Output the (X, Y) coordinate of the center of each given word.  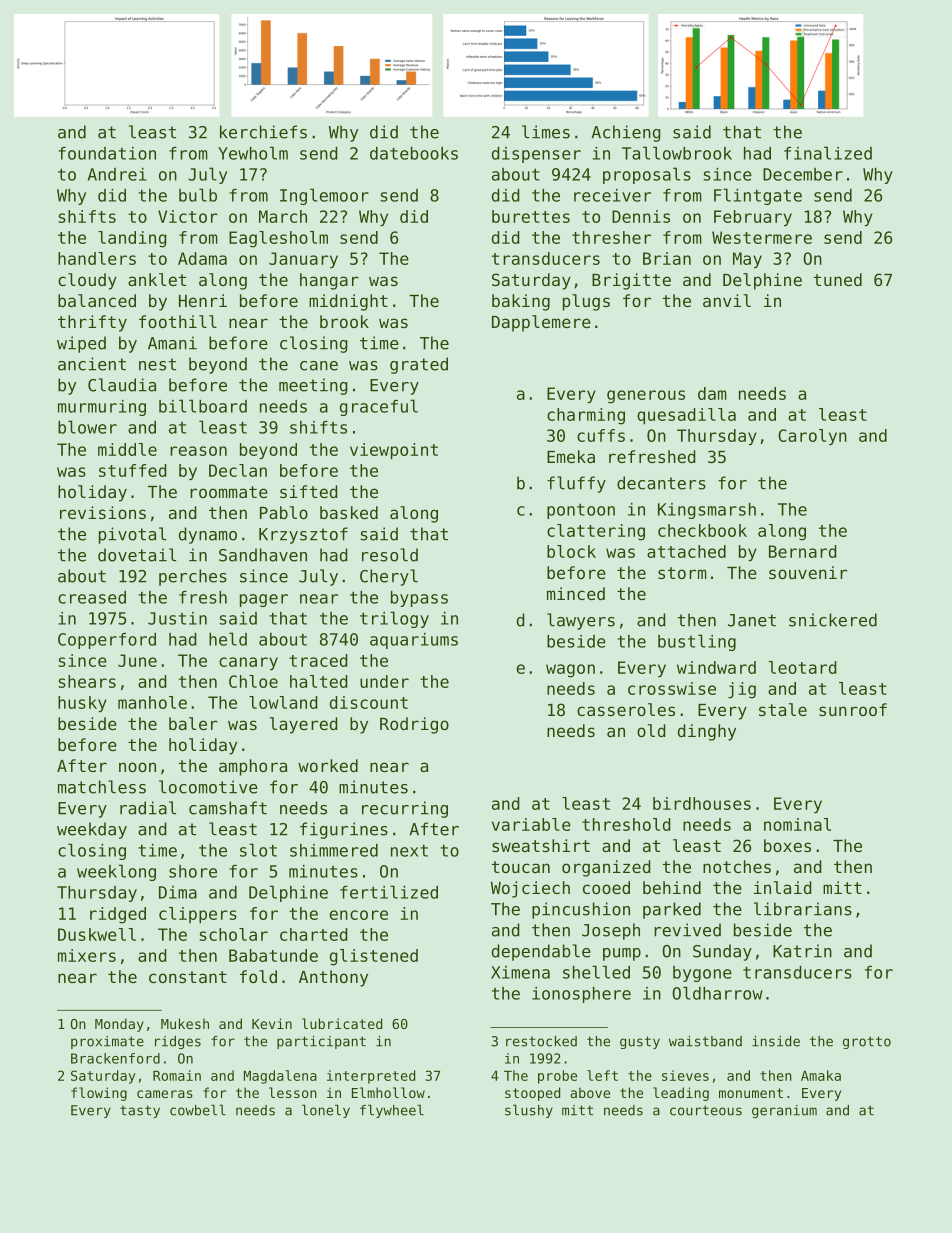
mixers (87, 955)
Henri (203, 300)
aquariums (414, 641)
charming (586, 416)
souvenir (808, 572)
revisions (103, 512)
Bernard (802, 551)
